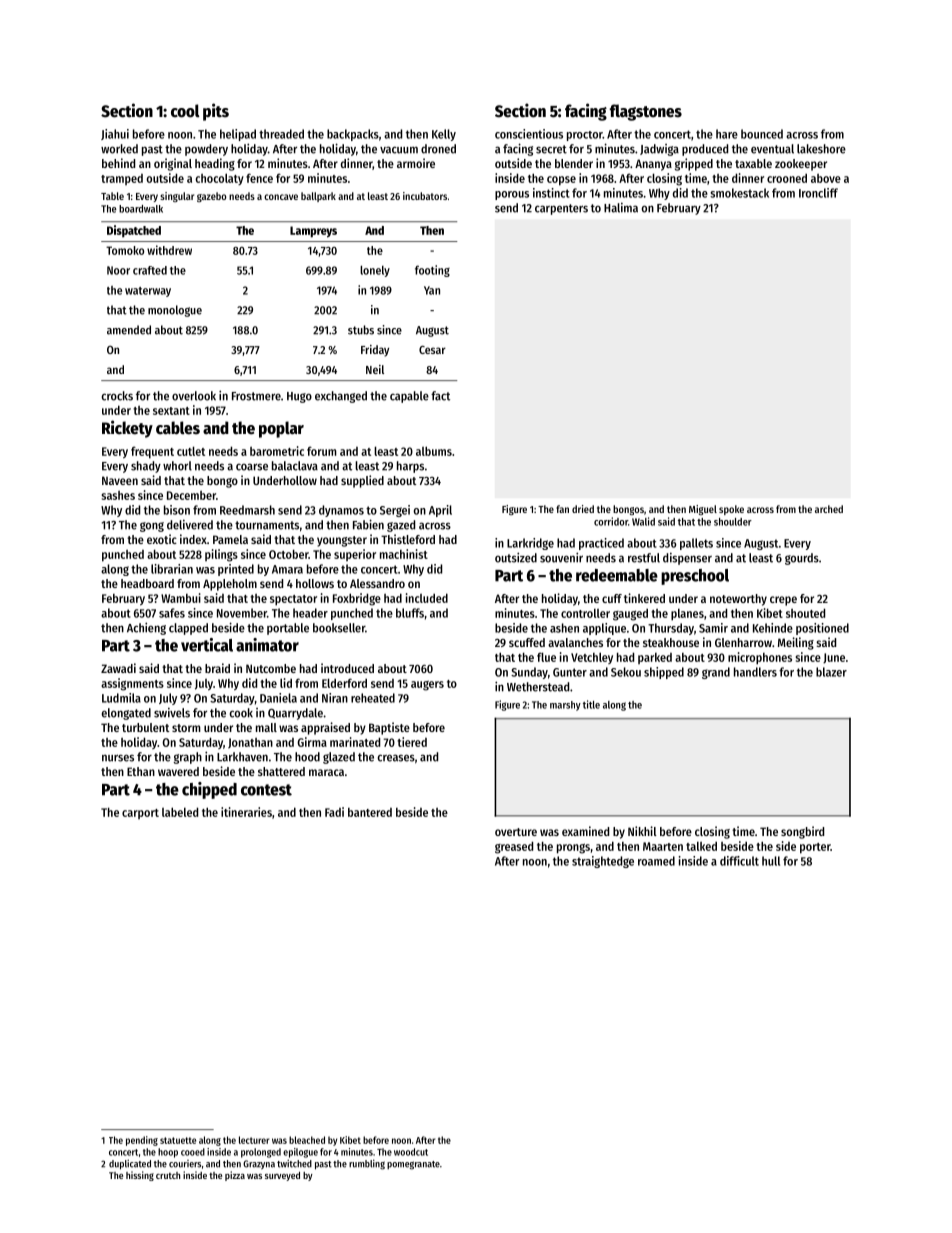 This screenshot has height=1233, width=952. What do you see at coordinates (646, 112) in the screenshot?
I see `flagstones` at bounding box center [646, 112].
